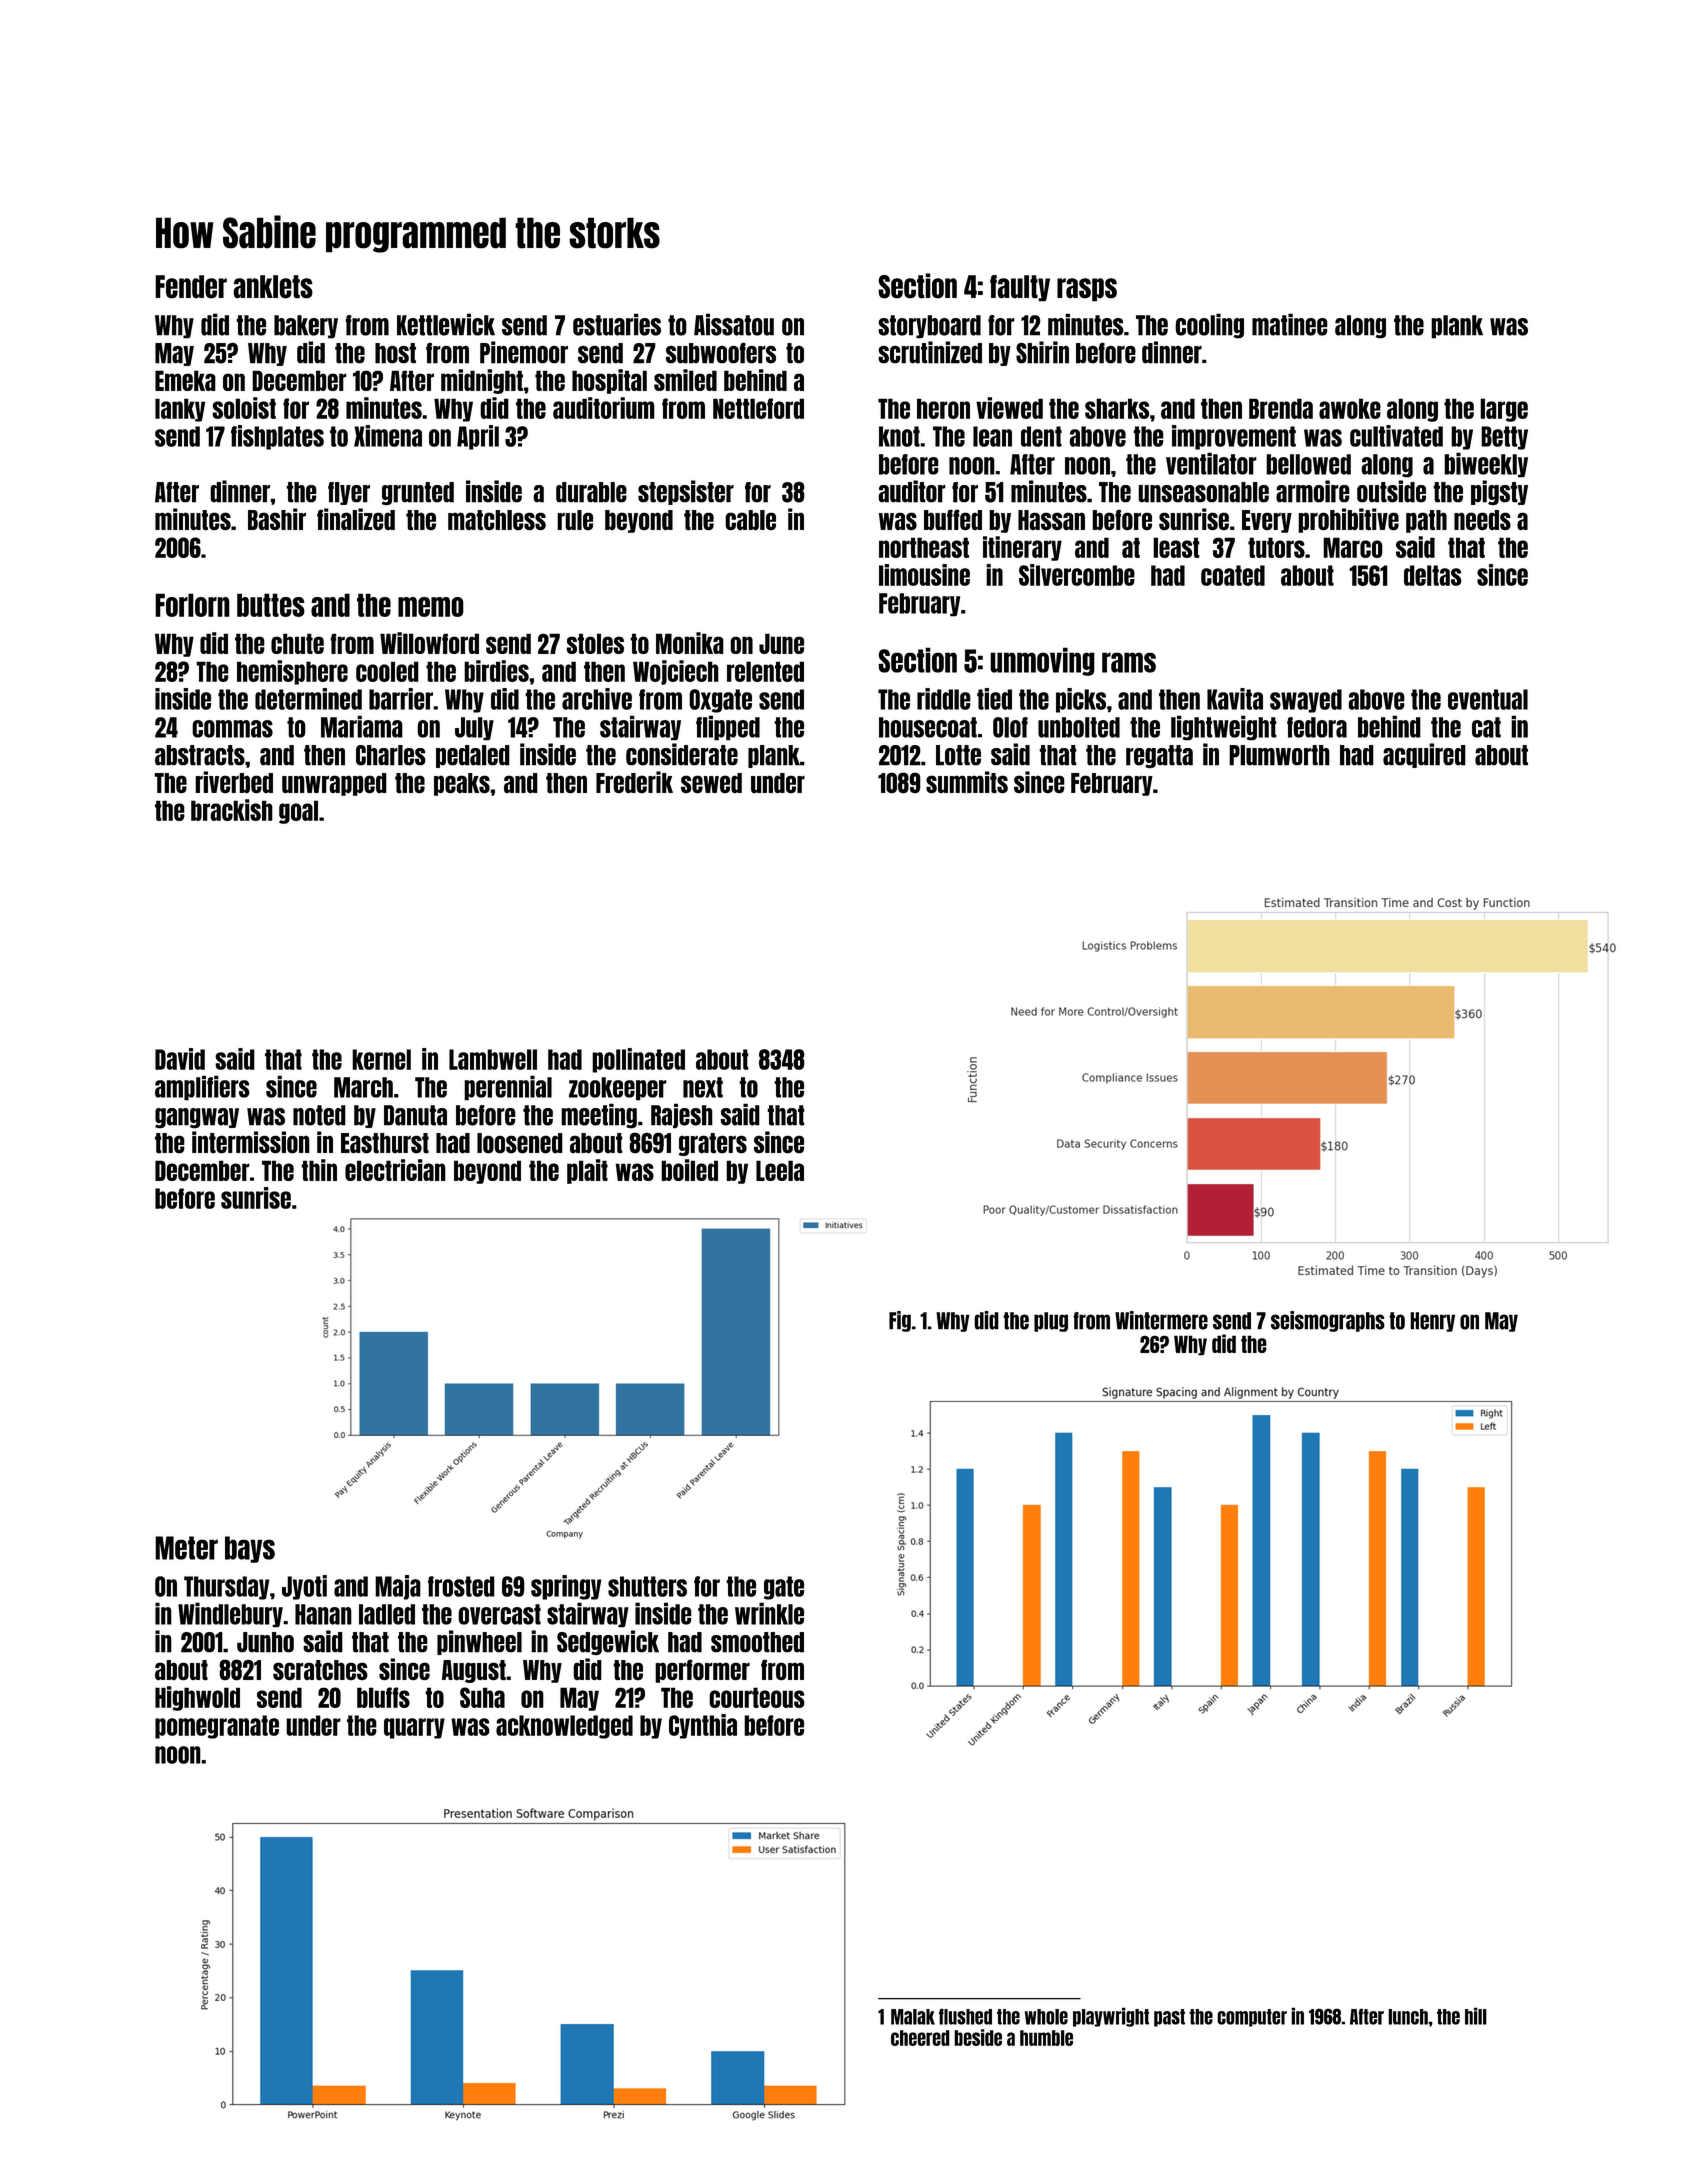 The image size is (1683, 2178). I want to click on acquired, so click(1424, 755).
